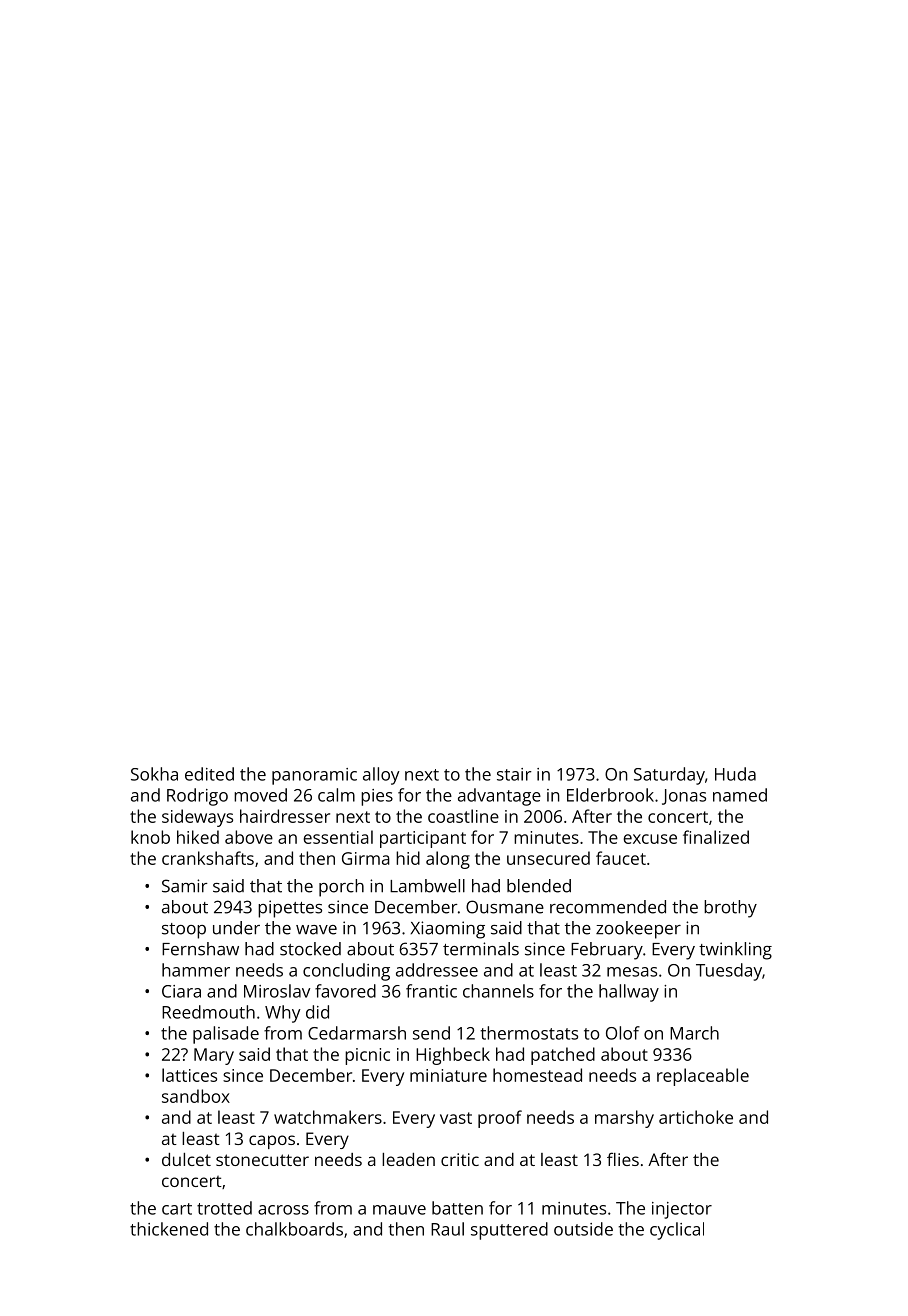 This screenshot has height=1316, width=908. What do you see at coordinates (154, 774) in the screenshot?
I see `Sokha` at bounding box center [154, 774].
